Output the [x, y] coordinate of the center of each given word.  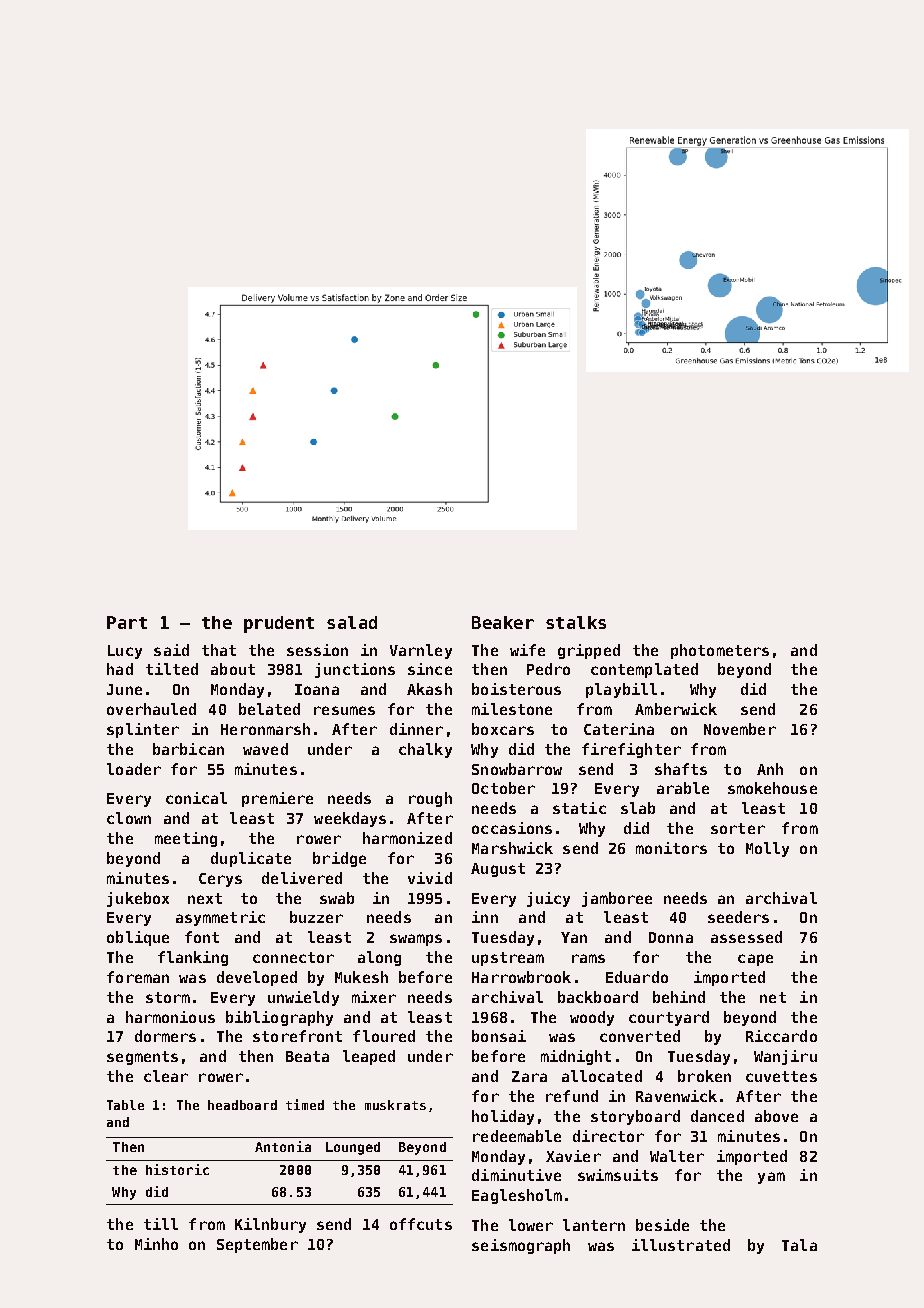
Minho [156, 1244]
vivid [430, 878]
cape [755, 960]
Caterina [619, 729]
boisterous [516, 689]
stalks [576, 622]
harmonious [170, 1017]
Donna [671, 937]
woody [592, 1018]
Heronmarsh [265, 729]
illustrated [681, 1245]
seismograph [521, 1246]
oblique [138, 938]
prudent [279, 624]
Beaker [503, 622]
